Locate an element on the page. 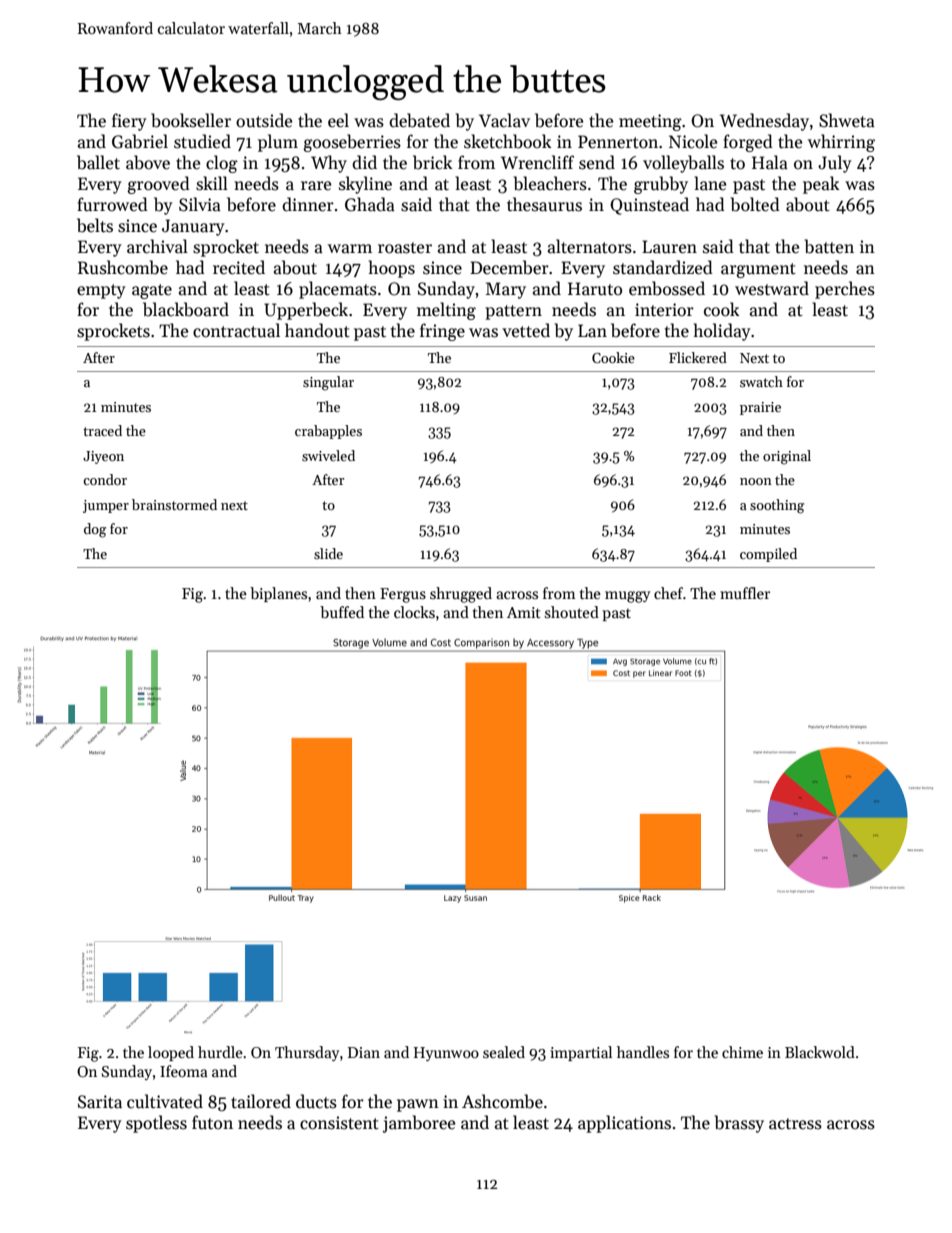 This image has height=1233, width=952. sealed is located at coordinates (504, 1052).
